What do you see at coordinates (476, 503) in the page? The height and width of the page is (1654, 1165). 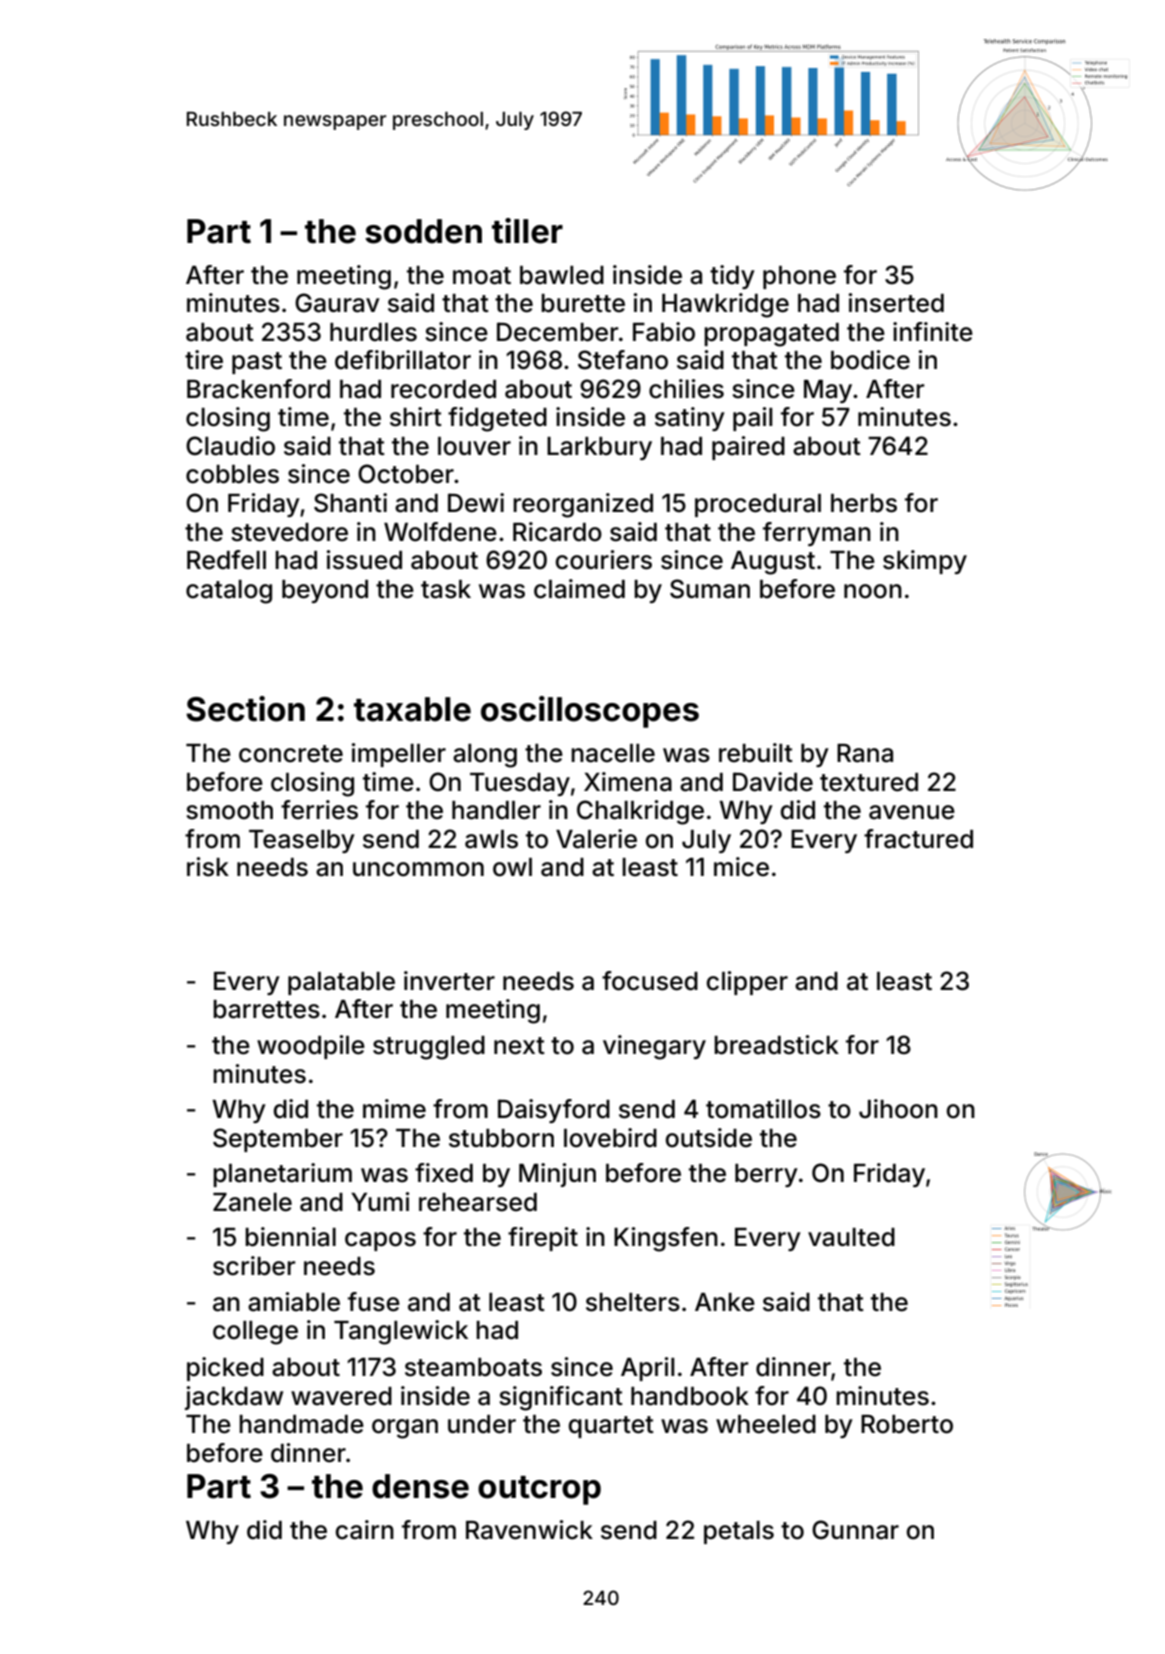 I see `Dewi` at bounding box center [476, 503].
